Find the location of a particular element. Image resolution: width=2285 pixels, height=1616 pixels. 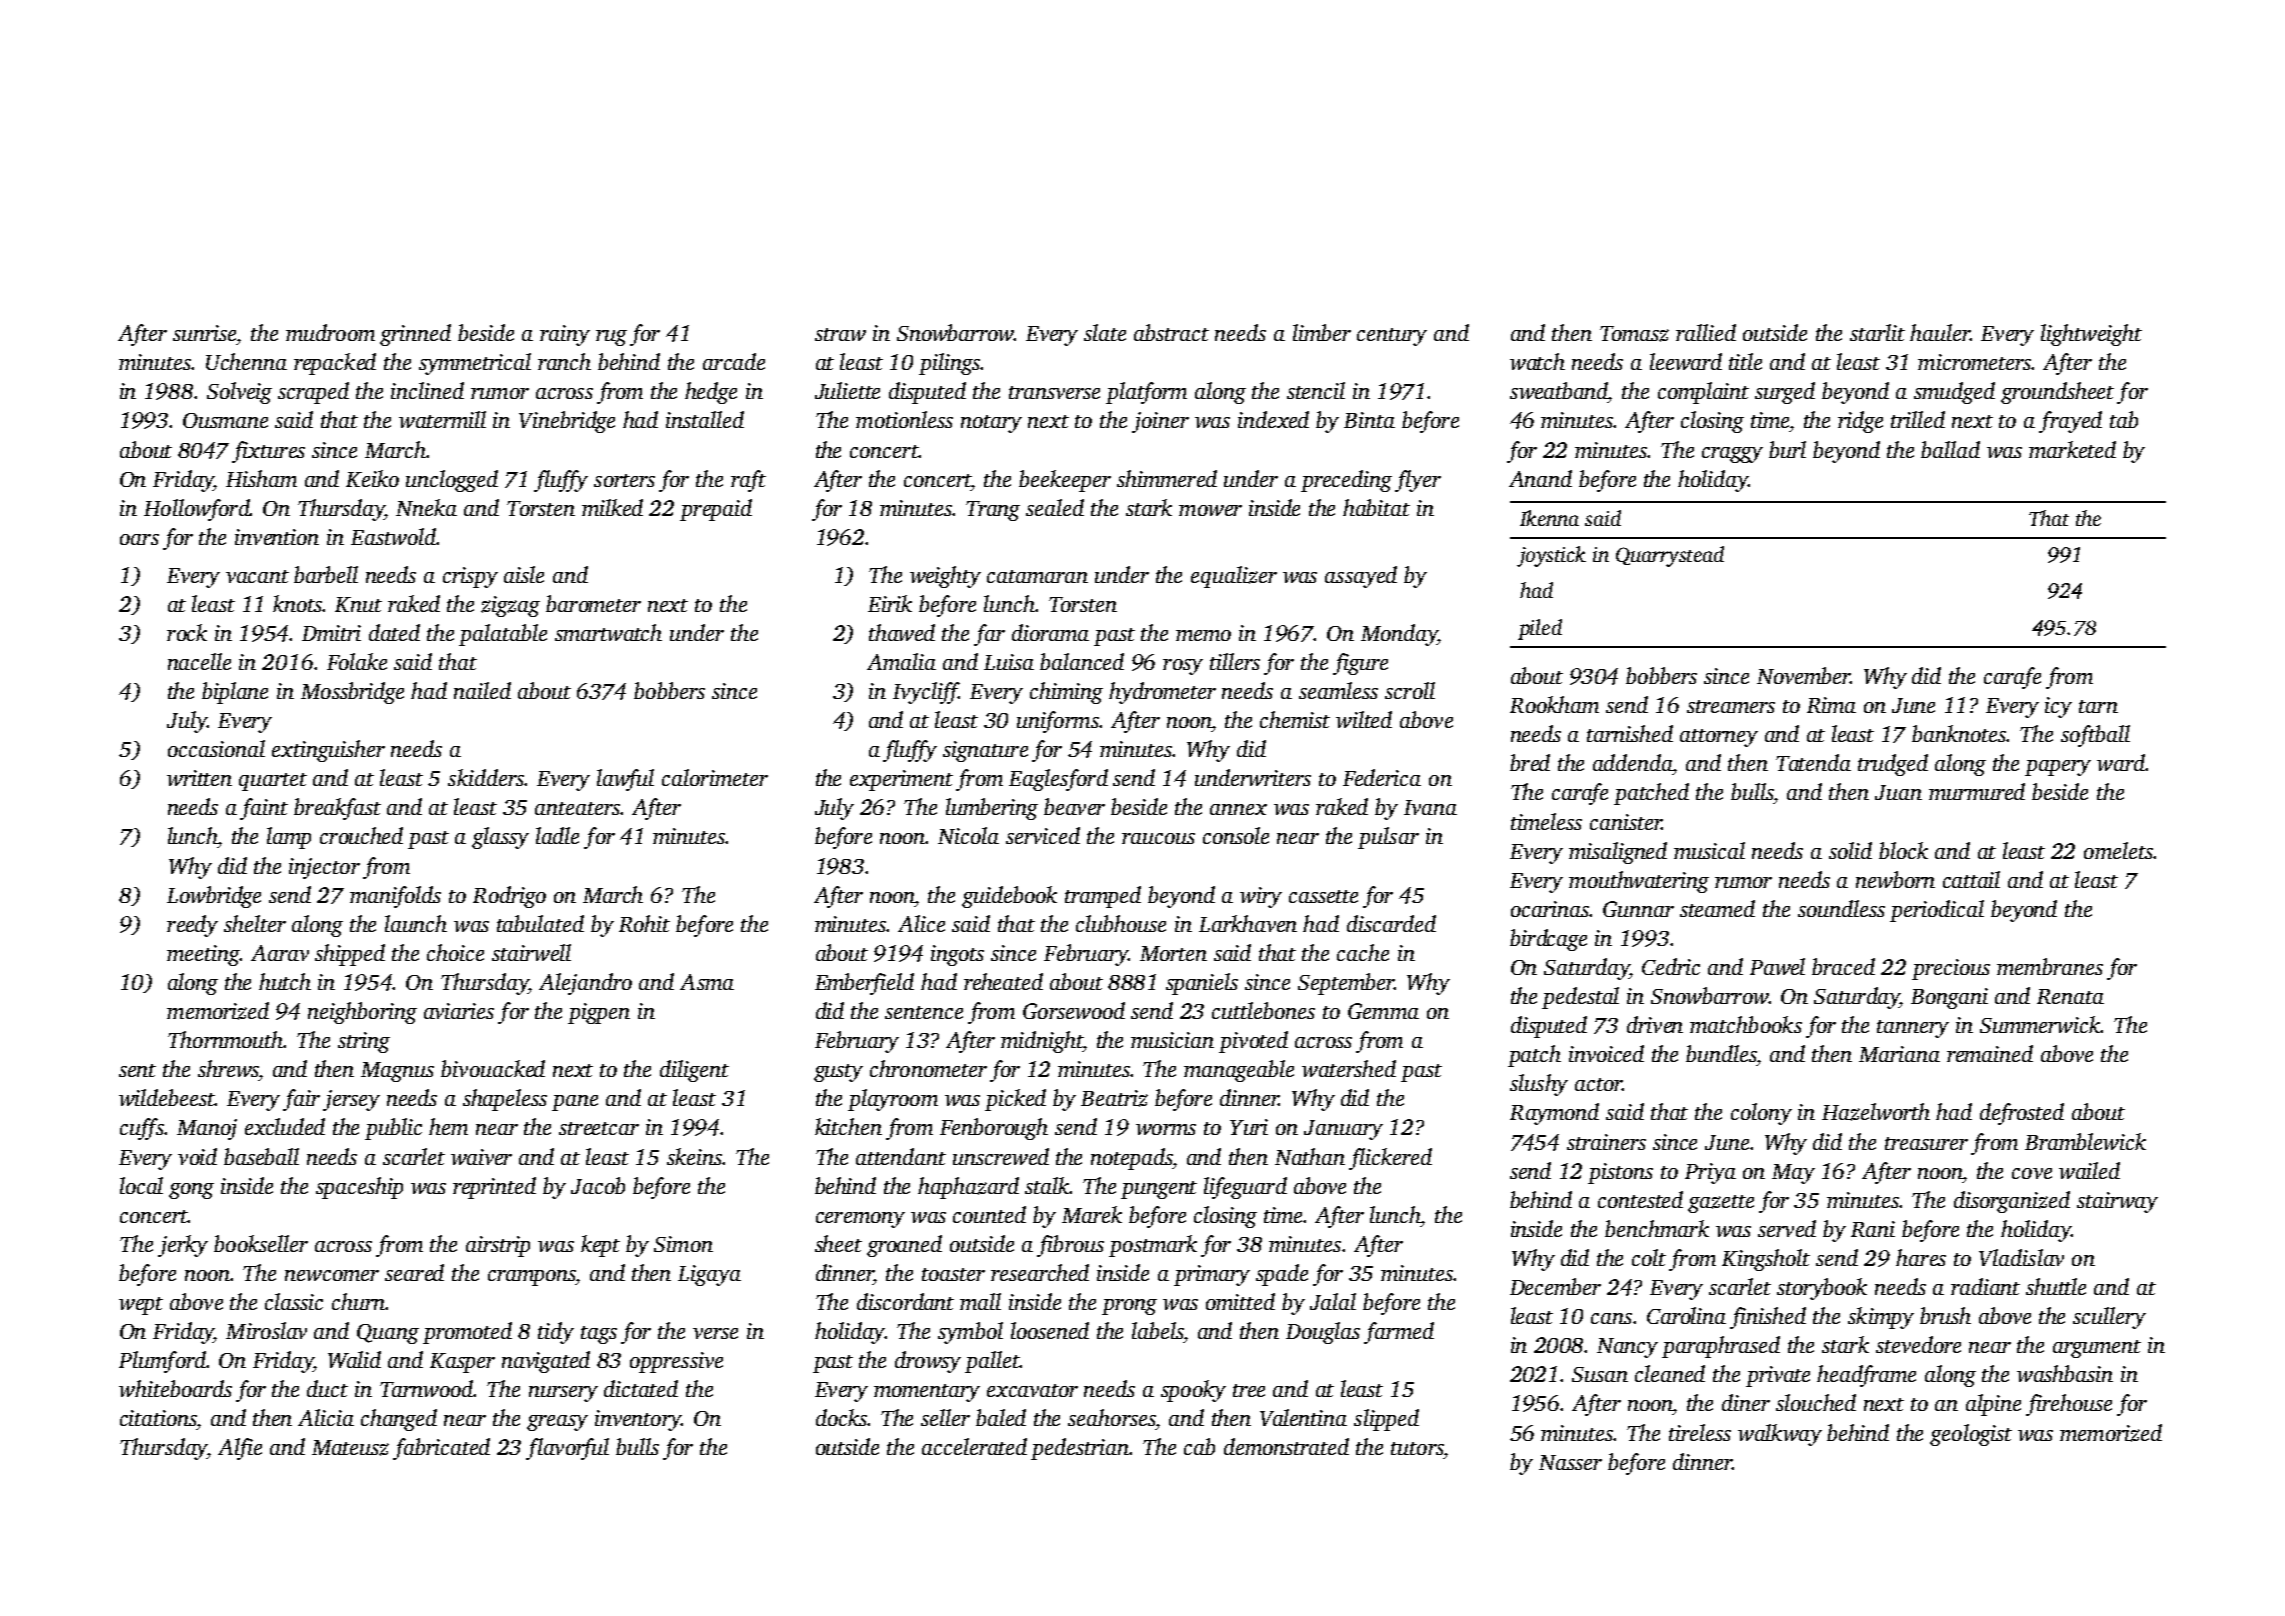

rallied is located at coordinates (1706, 332).
